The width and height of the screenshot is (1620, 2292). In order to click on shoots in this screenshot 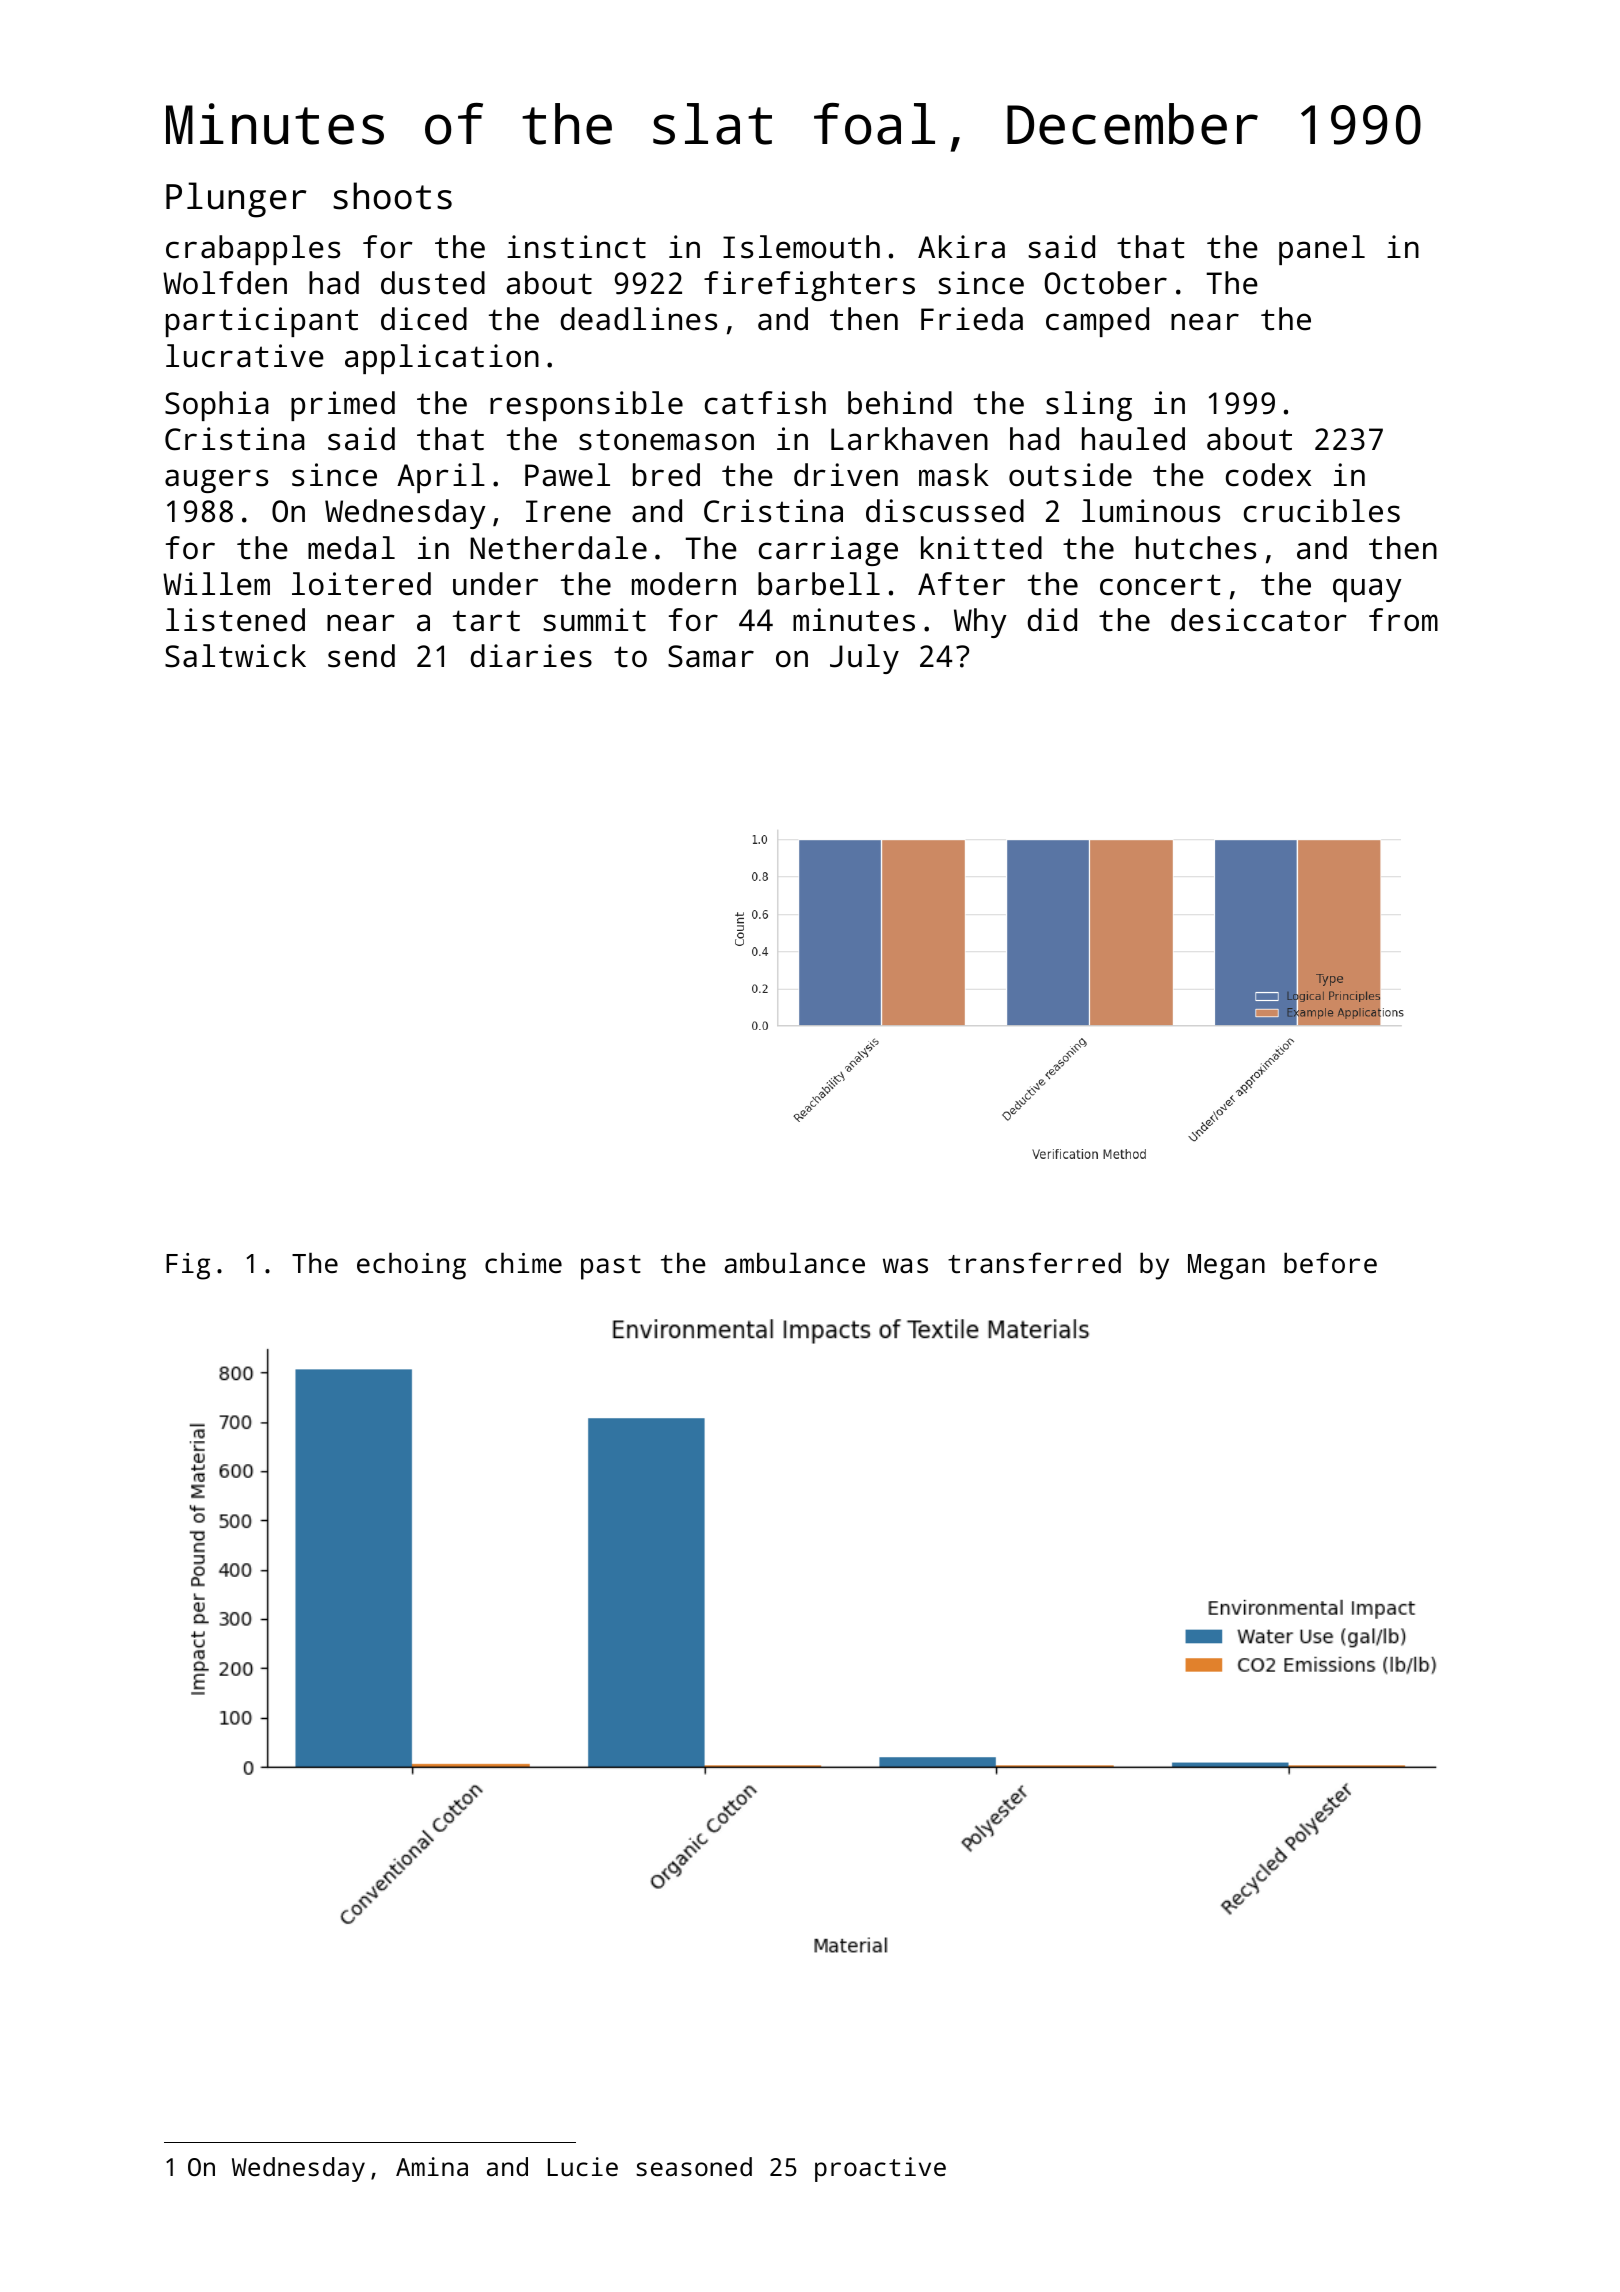, I will do `click(392, 196)`.
